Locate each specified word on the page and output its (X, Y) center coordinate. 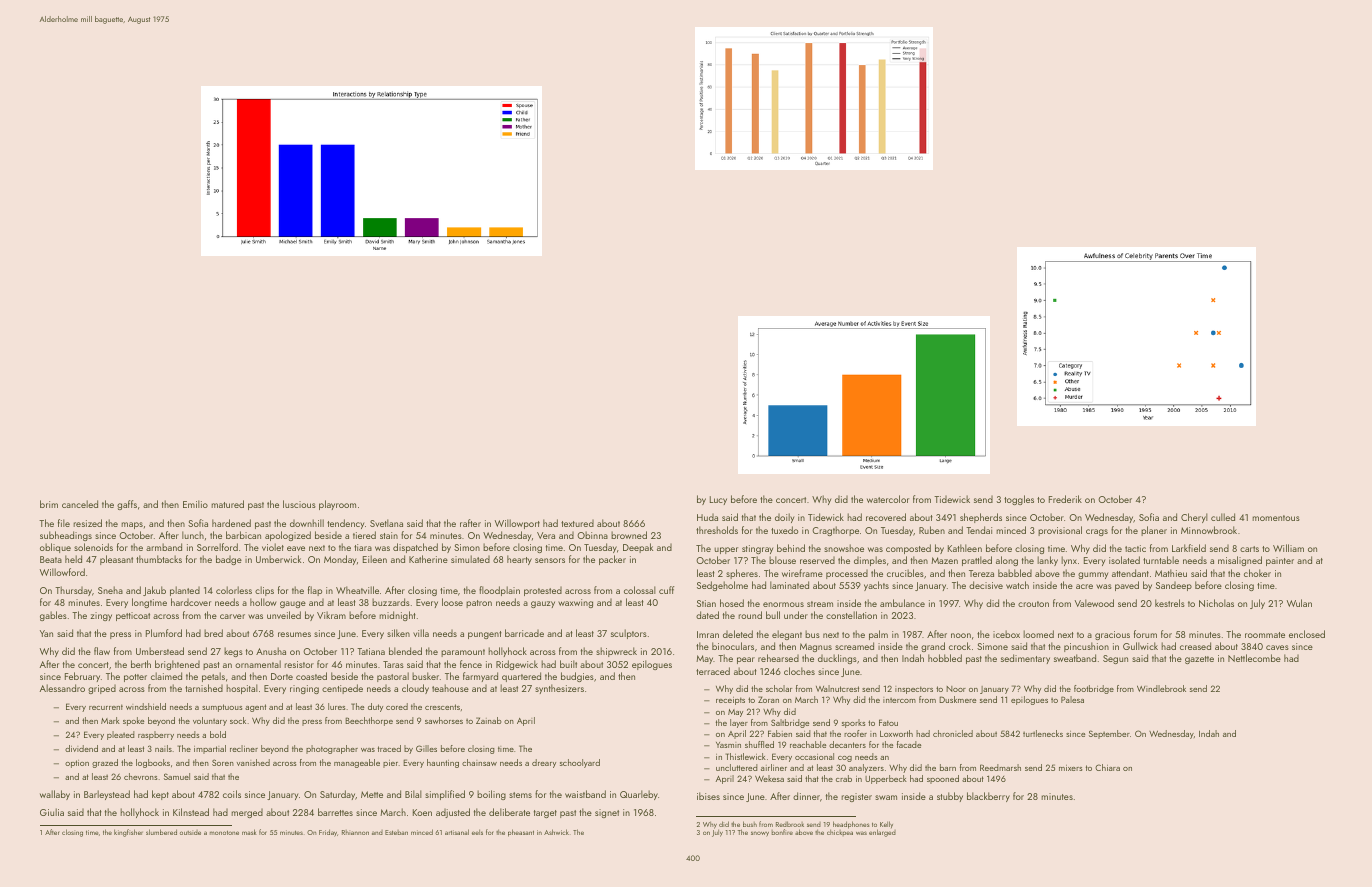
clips (264, 591)
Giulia (52, 812)
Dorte (282, 676)
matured (227, 504)
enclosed (1307, 634)
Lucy (718, 500)
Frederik (1065, 499)
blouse (782, 560)
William (1288, 548)
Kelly (886, 824)
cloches (799, 671)
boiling (491, 795)
